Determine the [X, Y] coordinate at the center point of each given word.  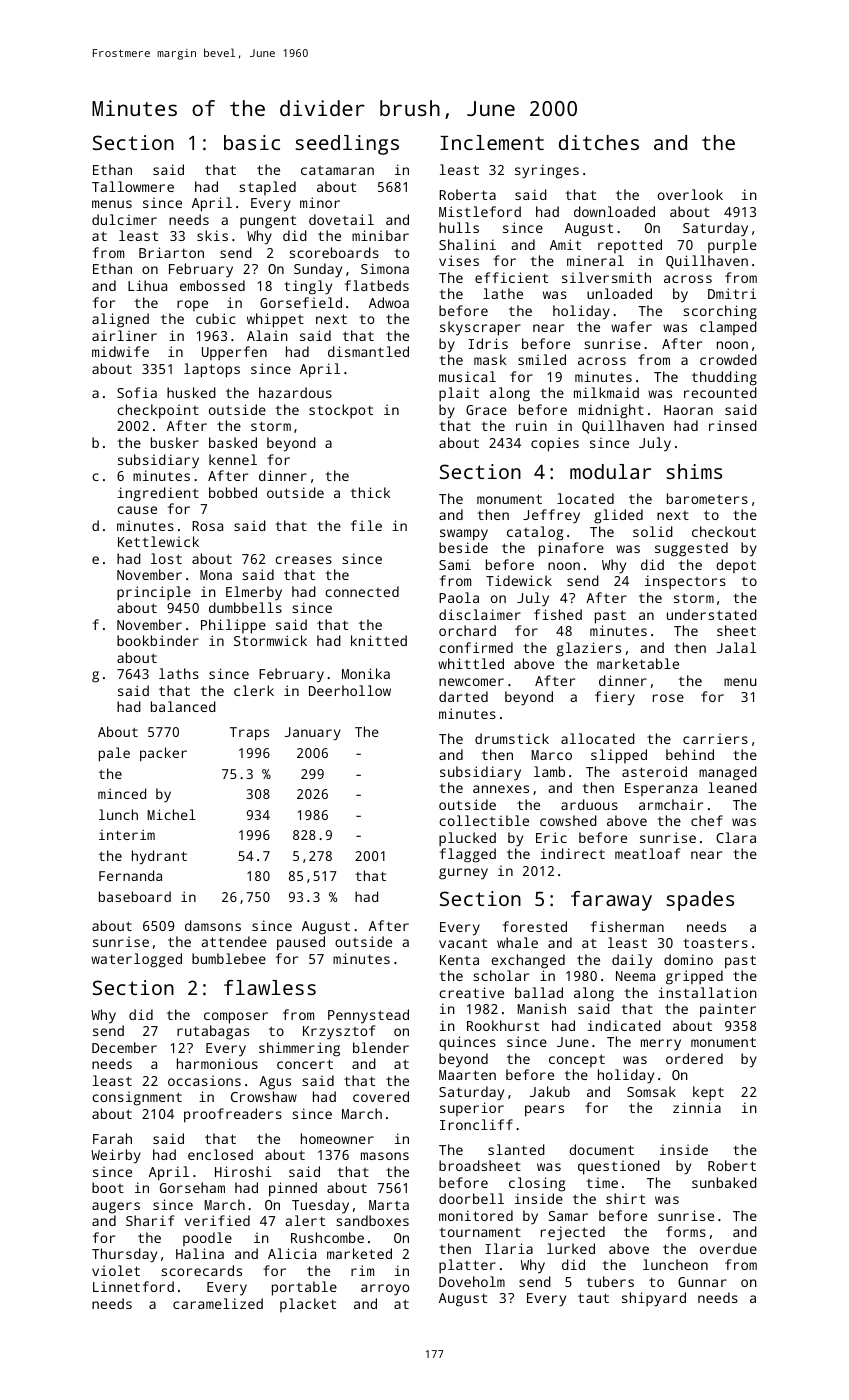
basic [252, 142]
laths [179, 673]
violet [116, 1270]
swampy [464, 535]
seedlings [347, 145]
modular [610, 471]
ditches [599, 142]
